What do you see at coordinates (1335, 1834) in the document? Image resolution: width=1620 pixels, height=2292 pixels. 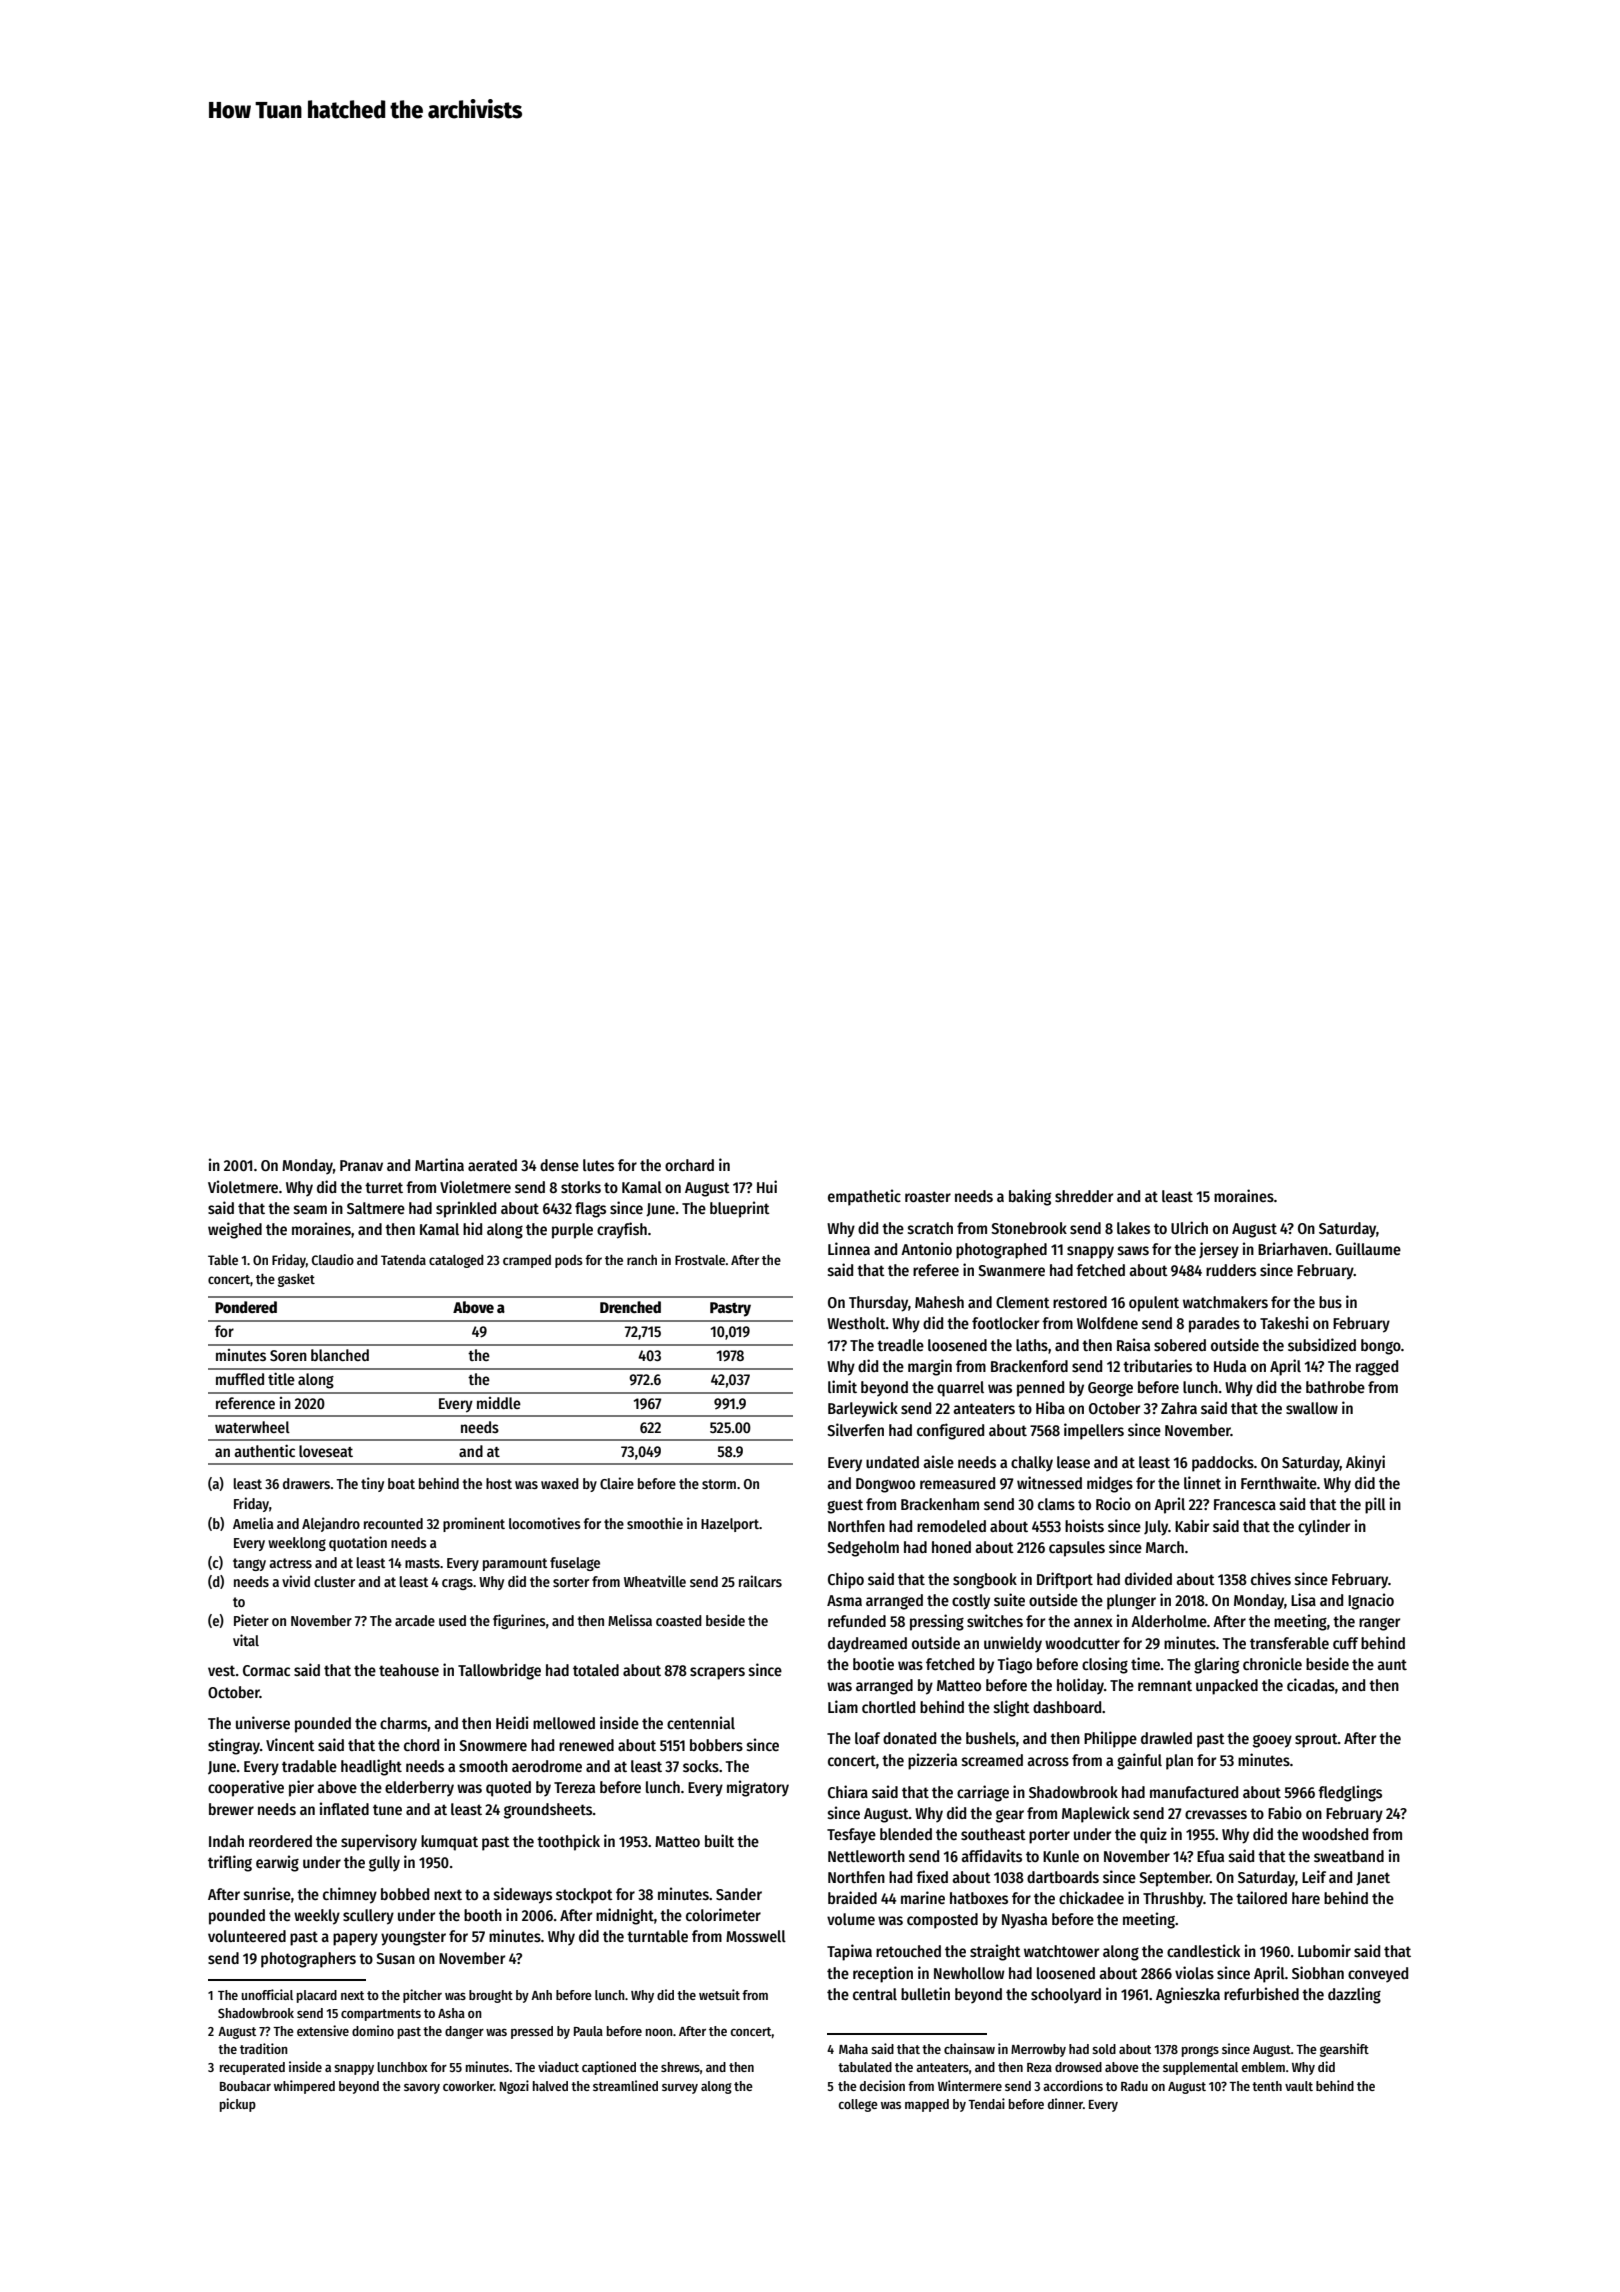 I see `woodshed` at bounding box center [1335, 1834].
